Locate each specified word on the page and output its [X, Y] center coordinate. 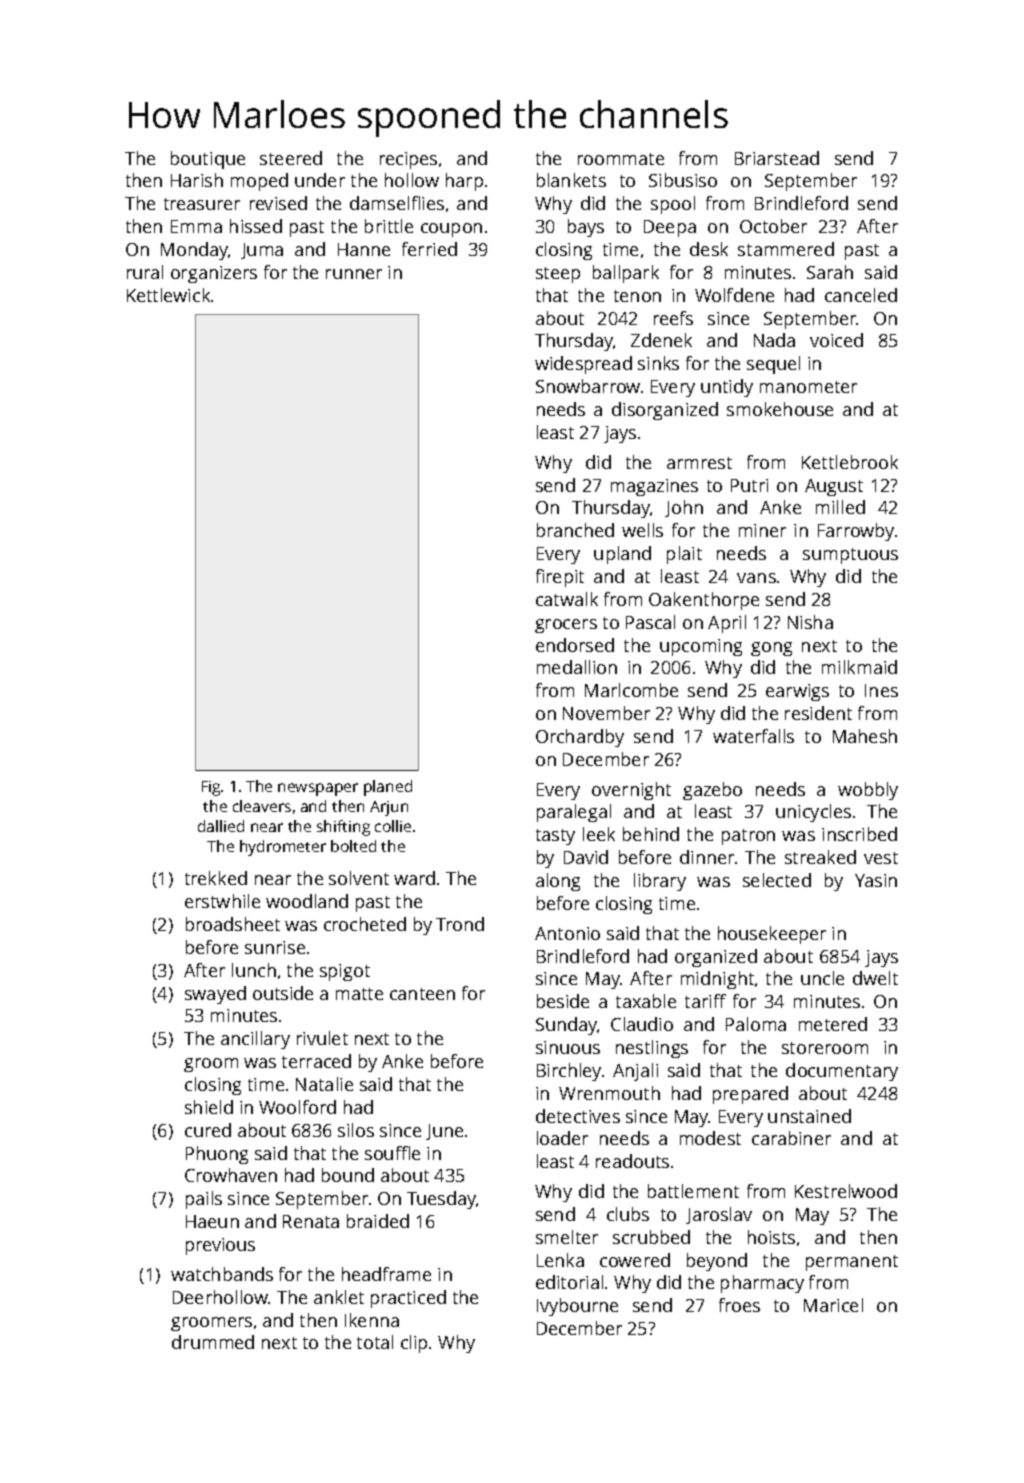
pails [204, 1200]
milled [840, 507]
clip [414, 1344]
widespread [583, 365]
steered [291, 158]
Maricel [833, 1305]
